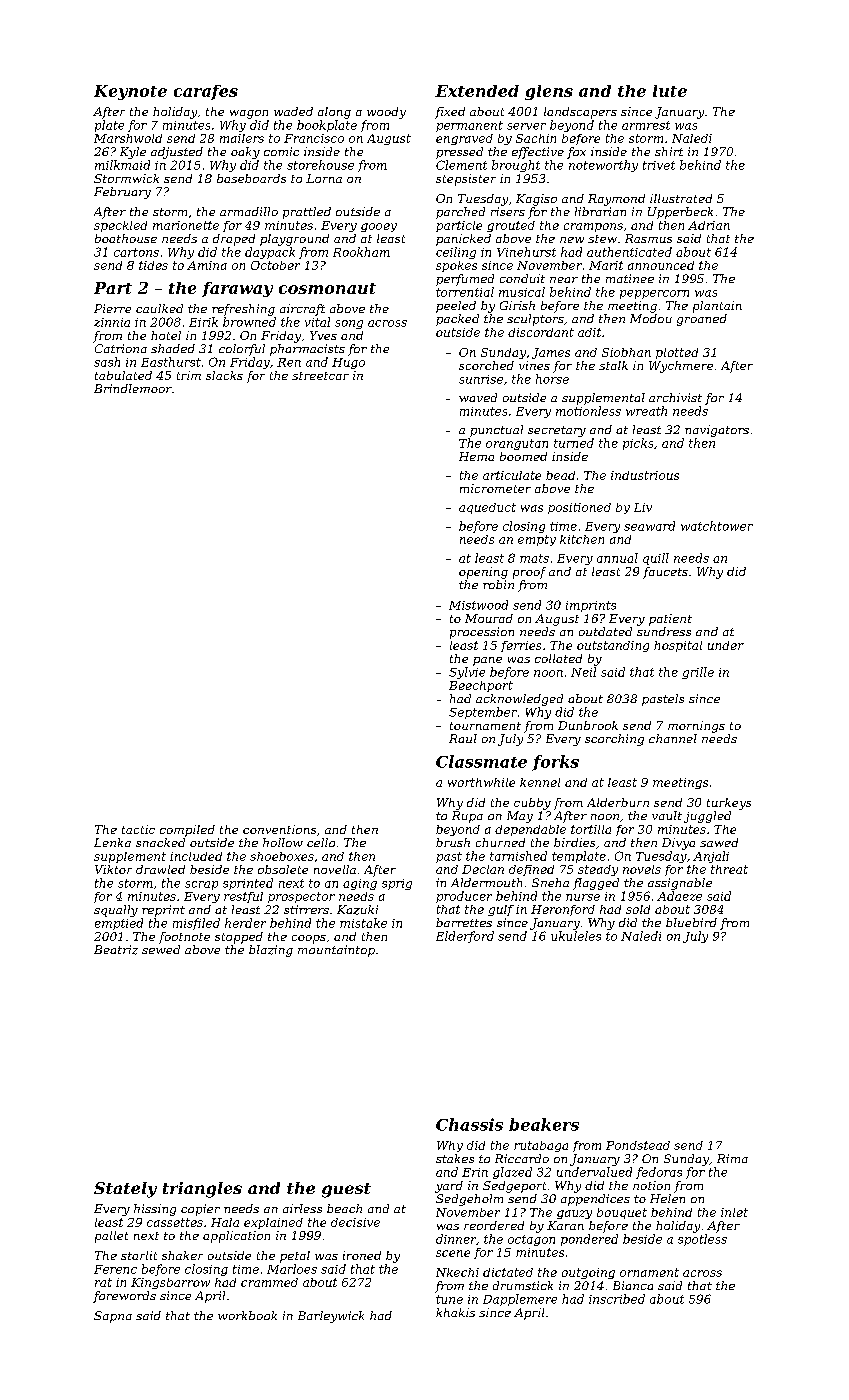 Image resolution: width=849 pixels, height=1400 pixels. I want to click on fox, so click(576, 153).
